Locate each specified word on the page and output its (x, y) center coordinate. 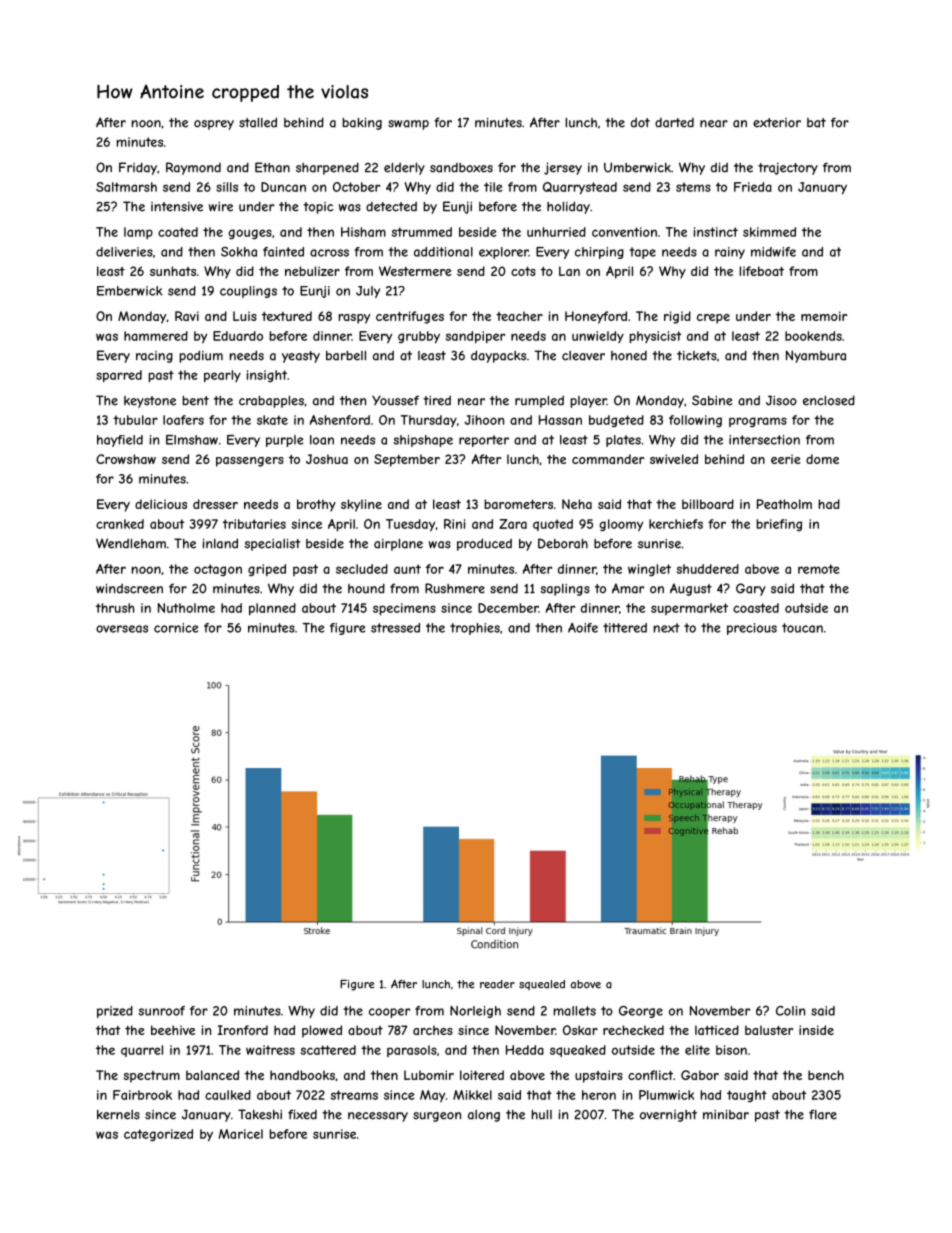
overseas (122, 629)
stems (693, 187)
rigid (677, 317)
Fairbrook (142, 1095)
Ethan (272, 167)
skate (272, 420)
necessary (378, 1117)
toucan (802, 628)
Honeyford (596, 317)
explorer (504, 253)
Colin (790, 1011)
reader (497, 984)
